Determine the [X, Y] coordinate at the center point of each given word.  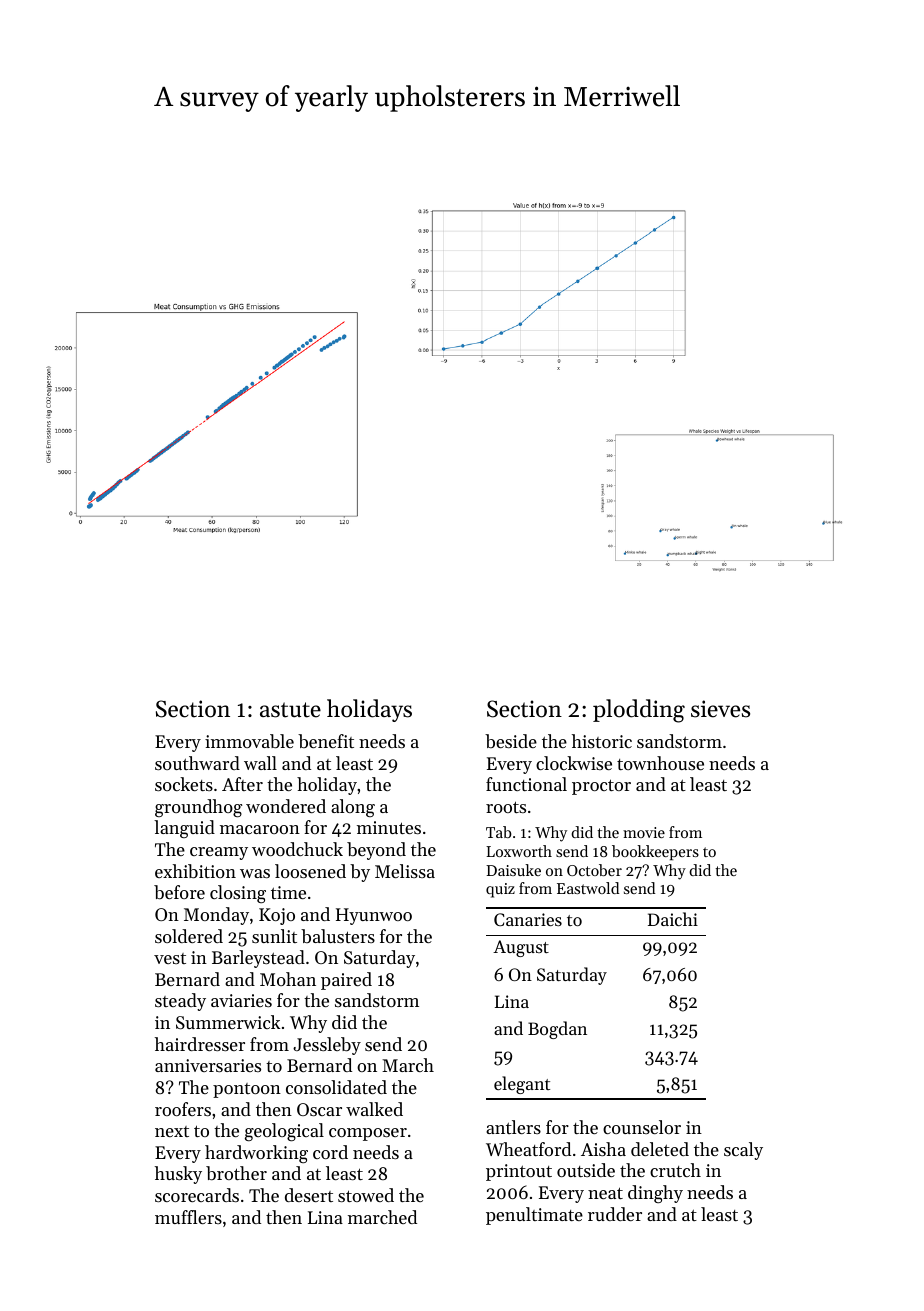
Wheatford [528, 1149]
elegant [522, 1085]
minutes [389, 827]
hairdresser [200, 1044]
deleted [660, 1149]
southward [197, 763]
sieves [720, 709]
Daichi [673, 919]
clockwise [574, 763]
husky [178, 1175]
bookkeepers [655, 853]
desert [309, 1195]
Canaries [528, 919]
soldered [189, 936]
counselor [642, 1127]
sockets [184, 784]
